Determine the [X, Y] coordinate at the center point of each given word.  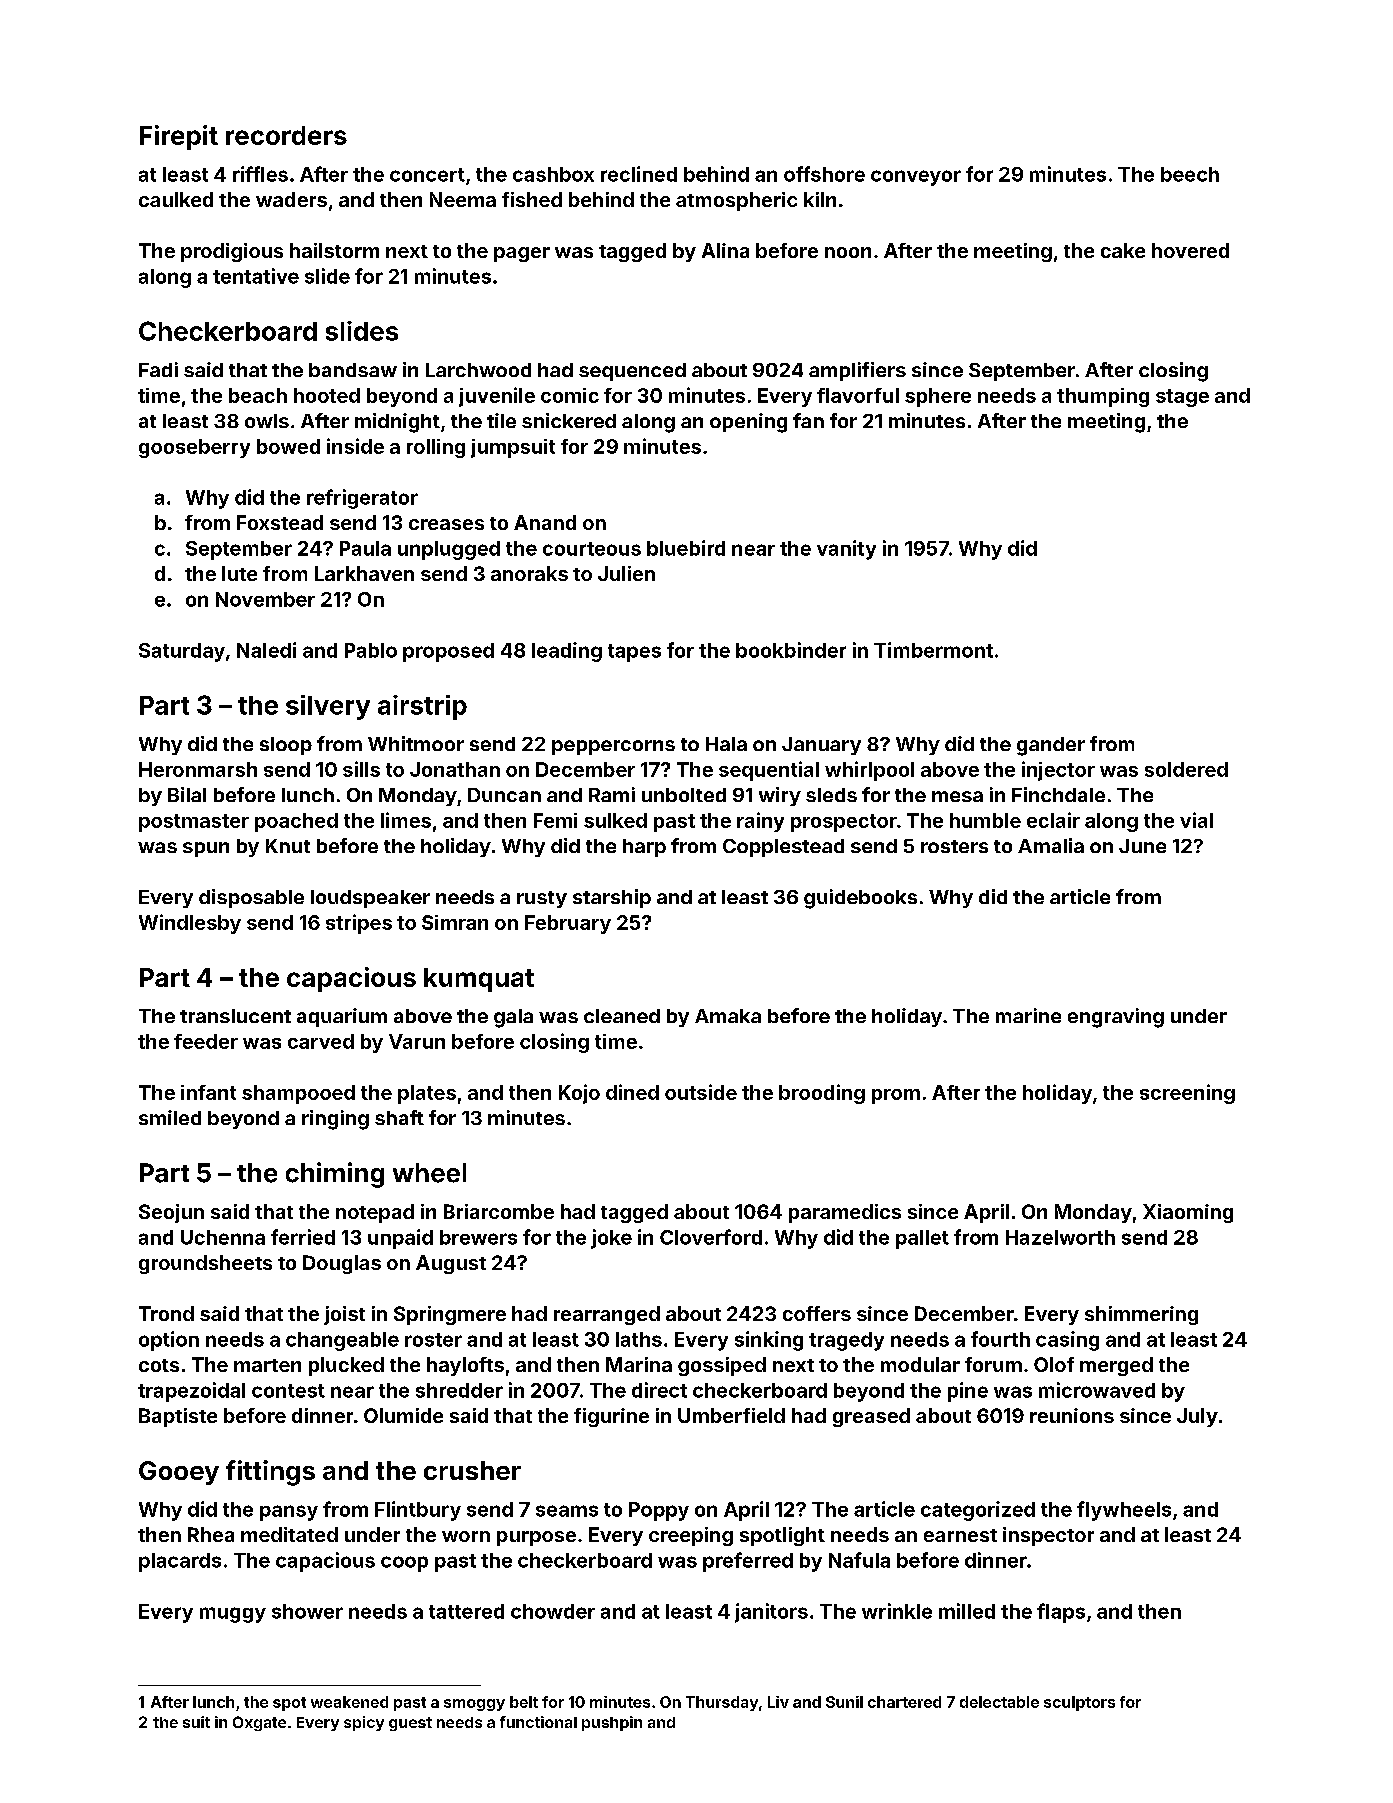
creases [446, 524]
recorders [286, 135]
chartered [904, 1702]
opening [748, 423]
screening [1187, 1094]
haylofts [465, 1366]
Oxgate [259, 1723]
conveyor [916, 178]
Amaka [728, 1016]
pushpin [612, 1723]
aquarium [342, 1017]
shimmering [1141, 1315]
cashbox [553, 174]
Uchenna [223, 1237]
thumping [1103, 397]
